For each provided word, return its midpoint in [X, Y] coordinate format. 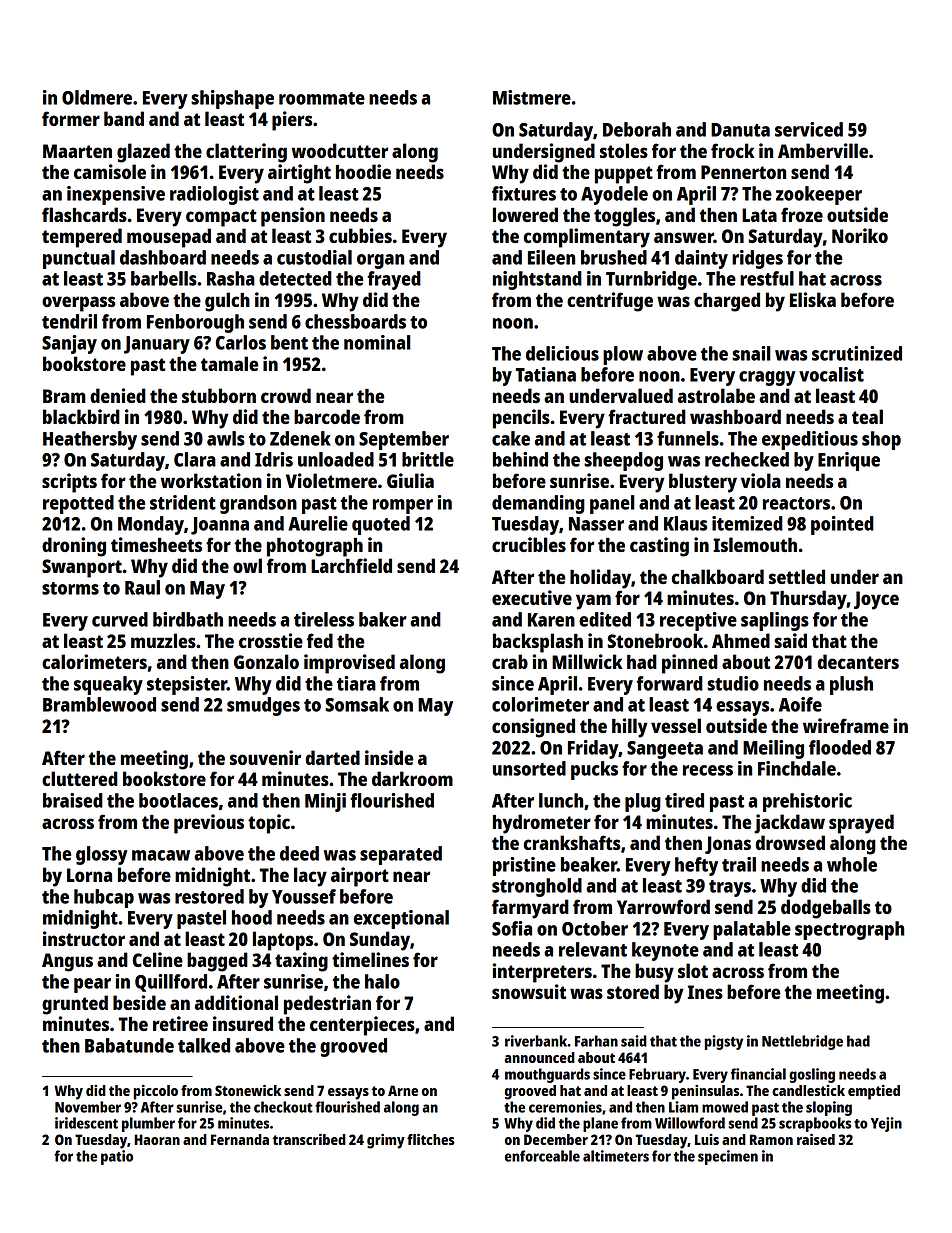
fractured [647, 416]
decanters [858, 661]
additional [236, 1002]
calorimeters [94, 661]
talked [204, 1045]
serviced [809, 129]
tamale [229, 363]
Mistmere [532, 97]
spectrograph [849, 930]
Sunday [380, 941]
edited [605, 619]
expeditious [810, 440]
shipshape [232, 99]
